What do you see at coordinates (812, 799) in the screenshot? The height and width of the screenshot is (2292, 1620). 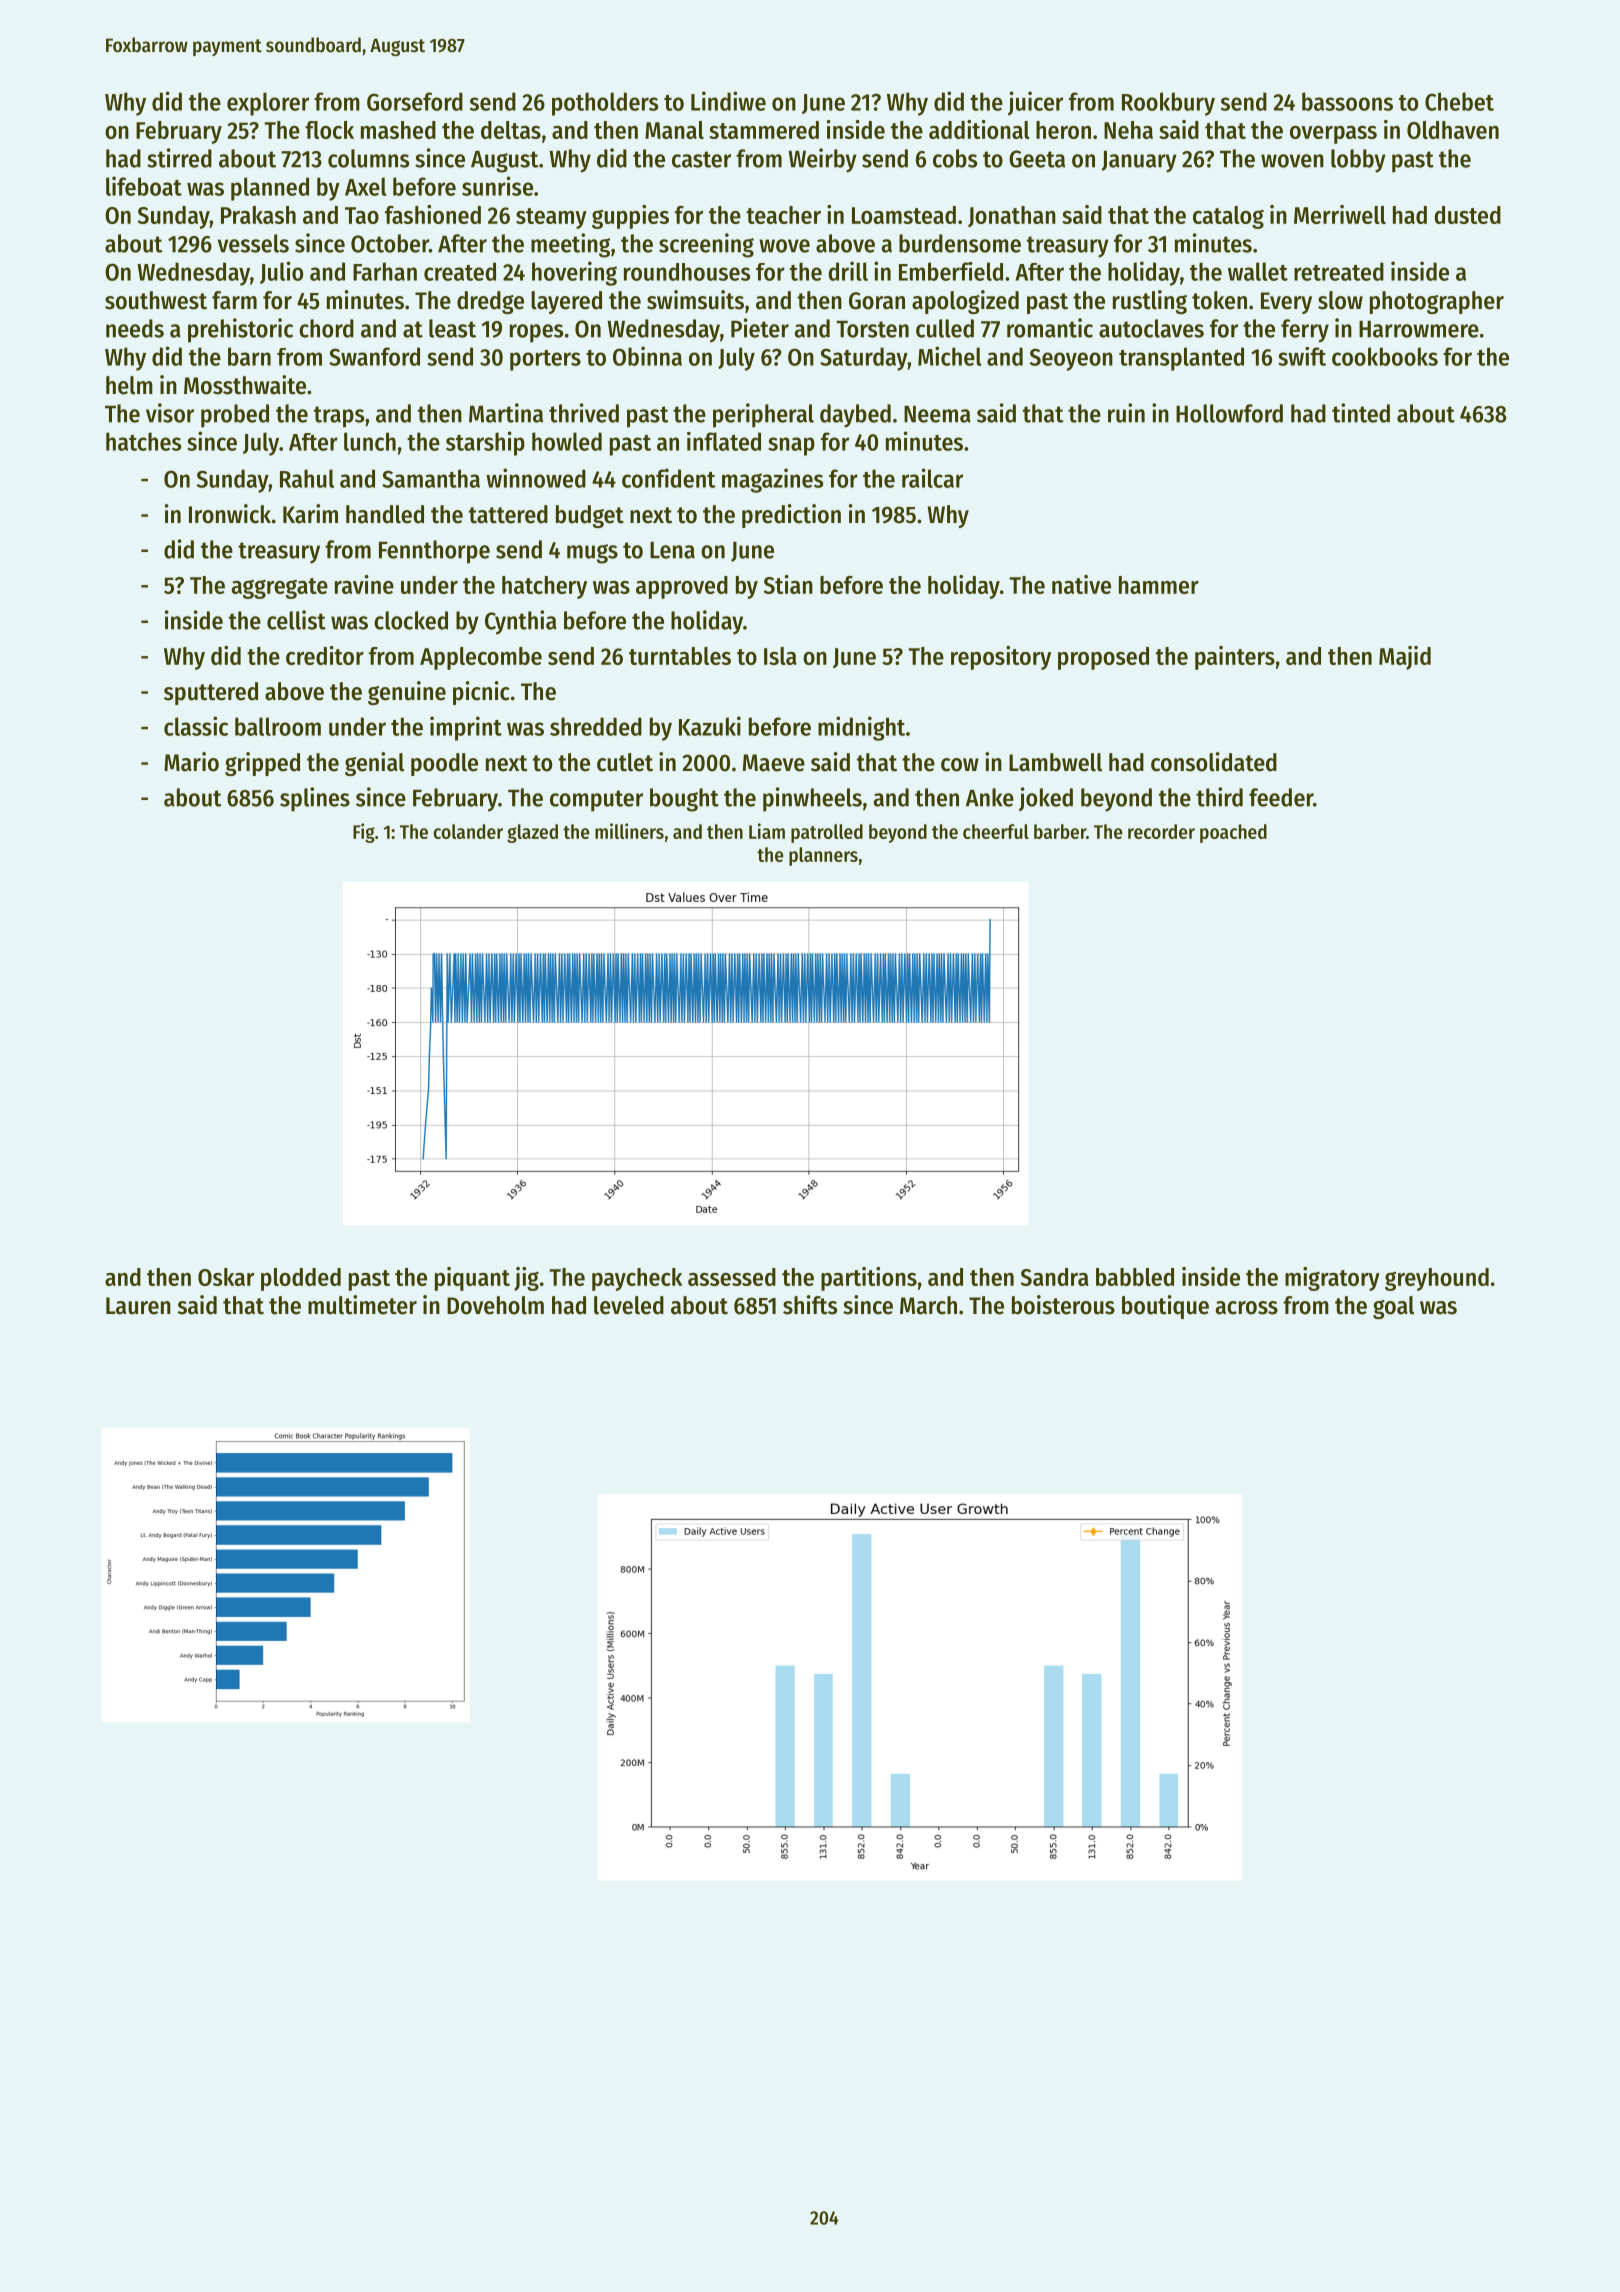 I see `pinwheels` at bounding box center [812, 799].
